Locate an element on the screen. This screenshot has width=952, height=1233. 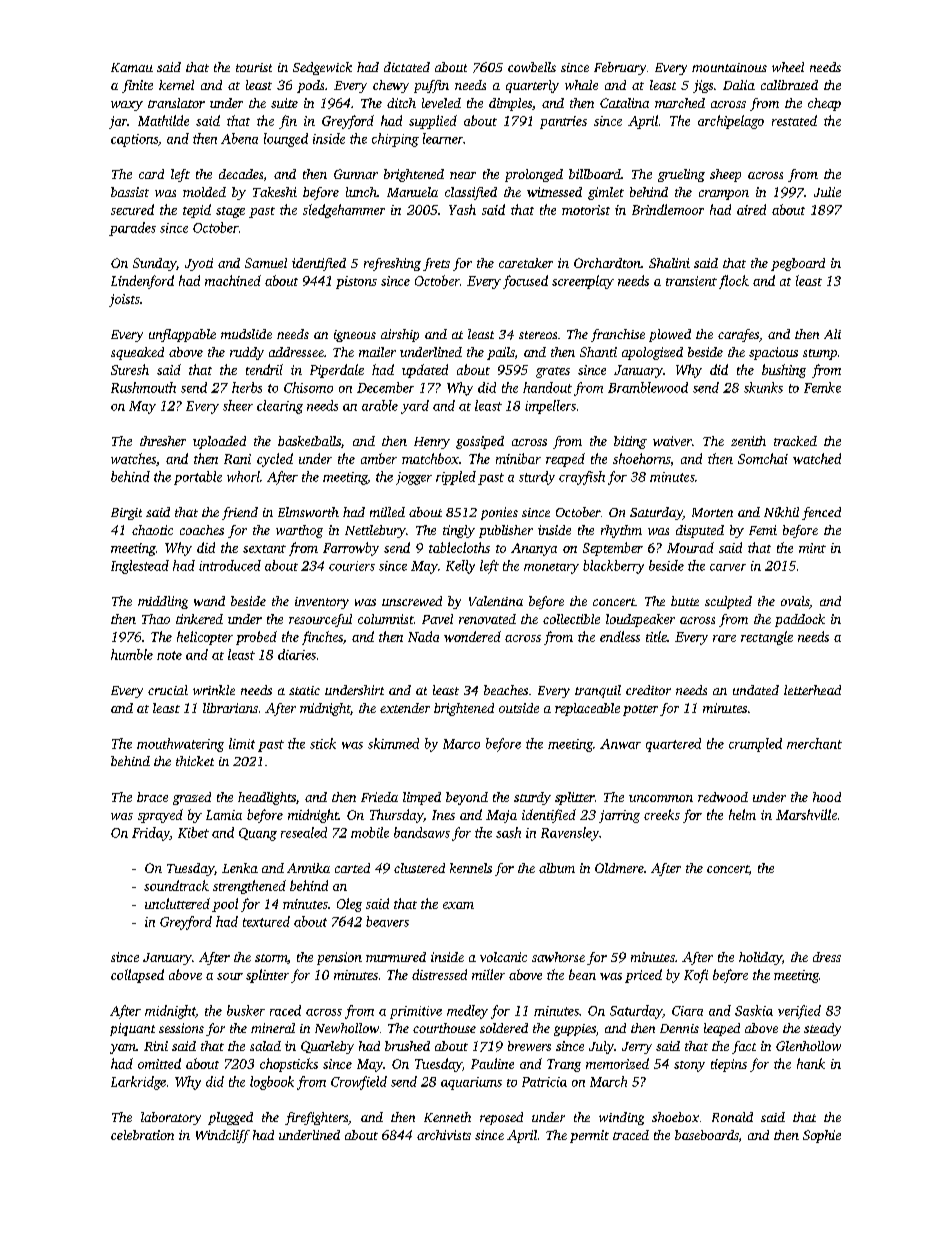
plugged is located at coordinates (230, 1118).
